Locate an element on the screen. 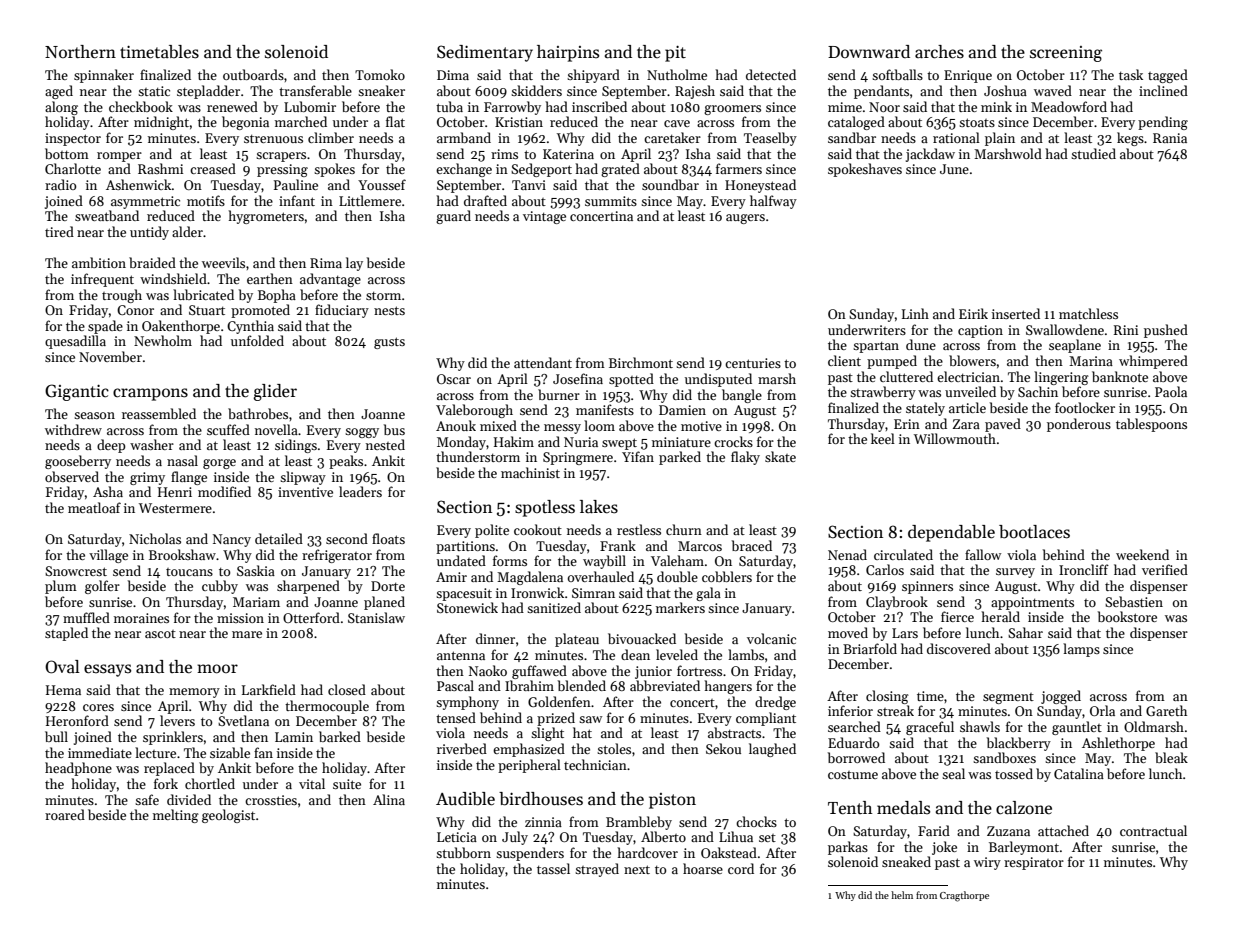 The image size is (1233, 952). motive is located at coordinates (701, 426).
